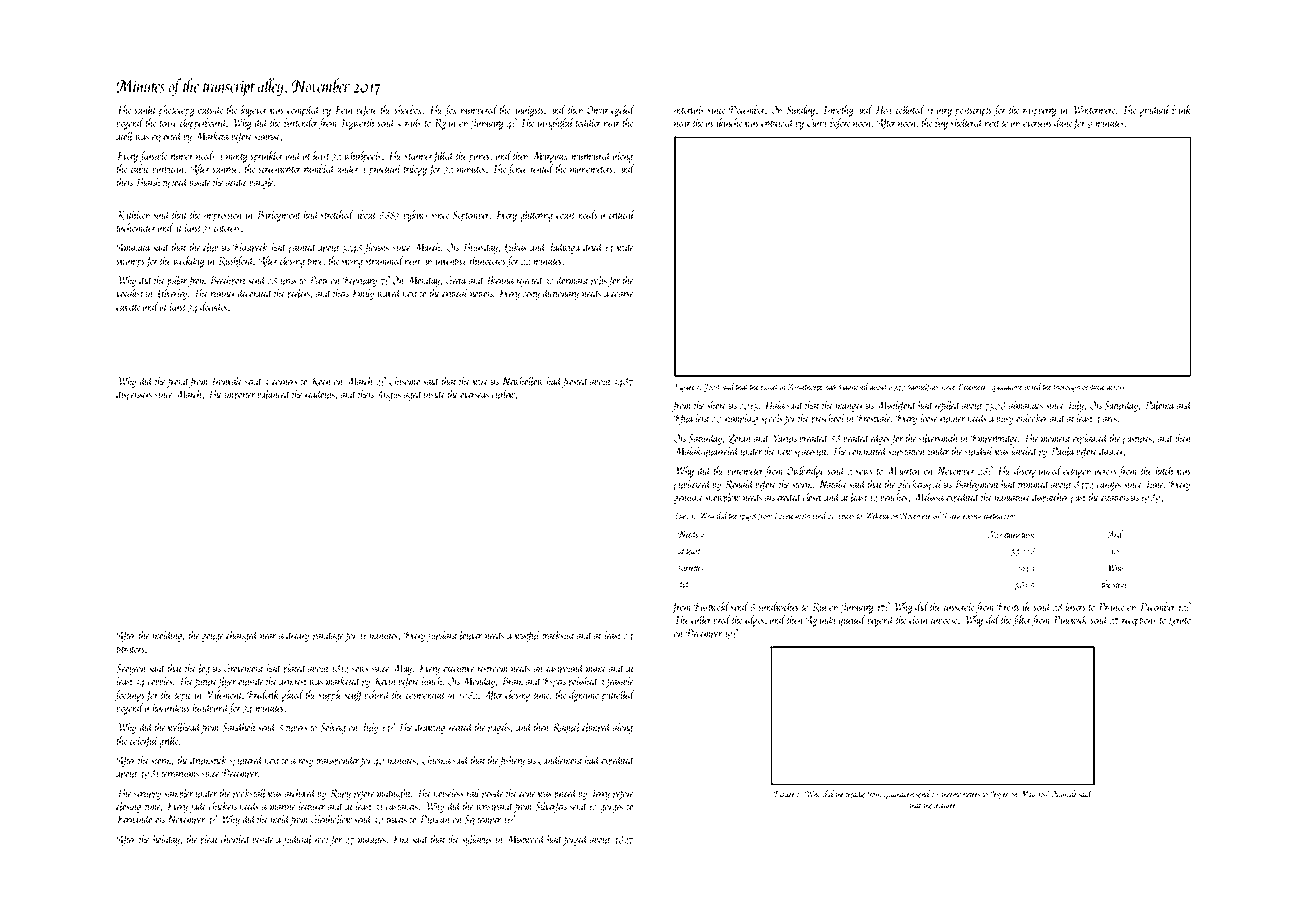 The image size is (1308, 924). I want to click on caller, so click(701, 619).
